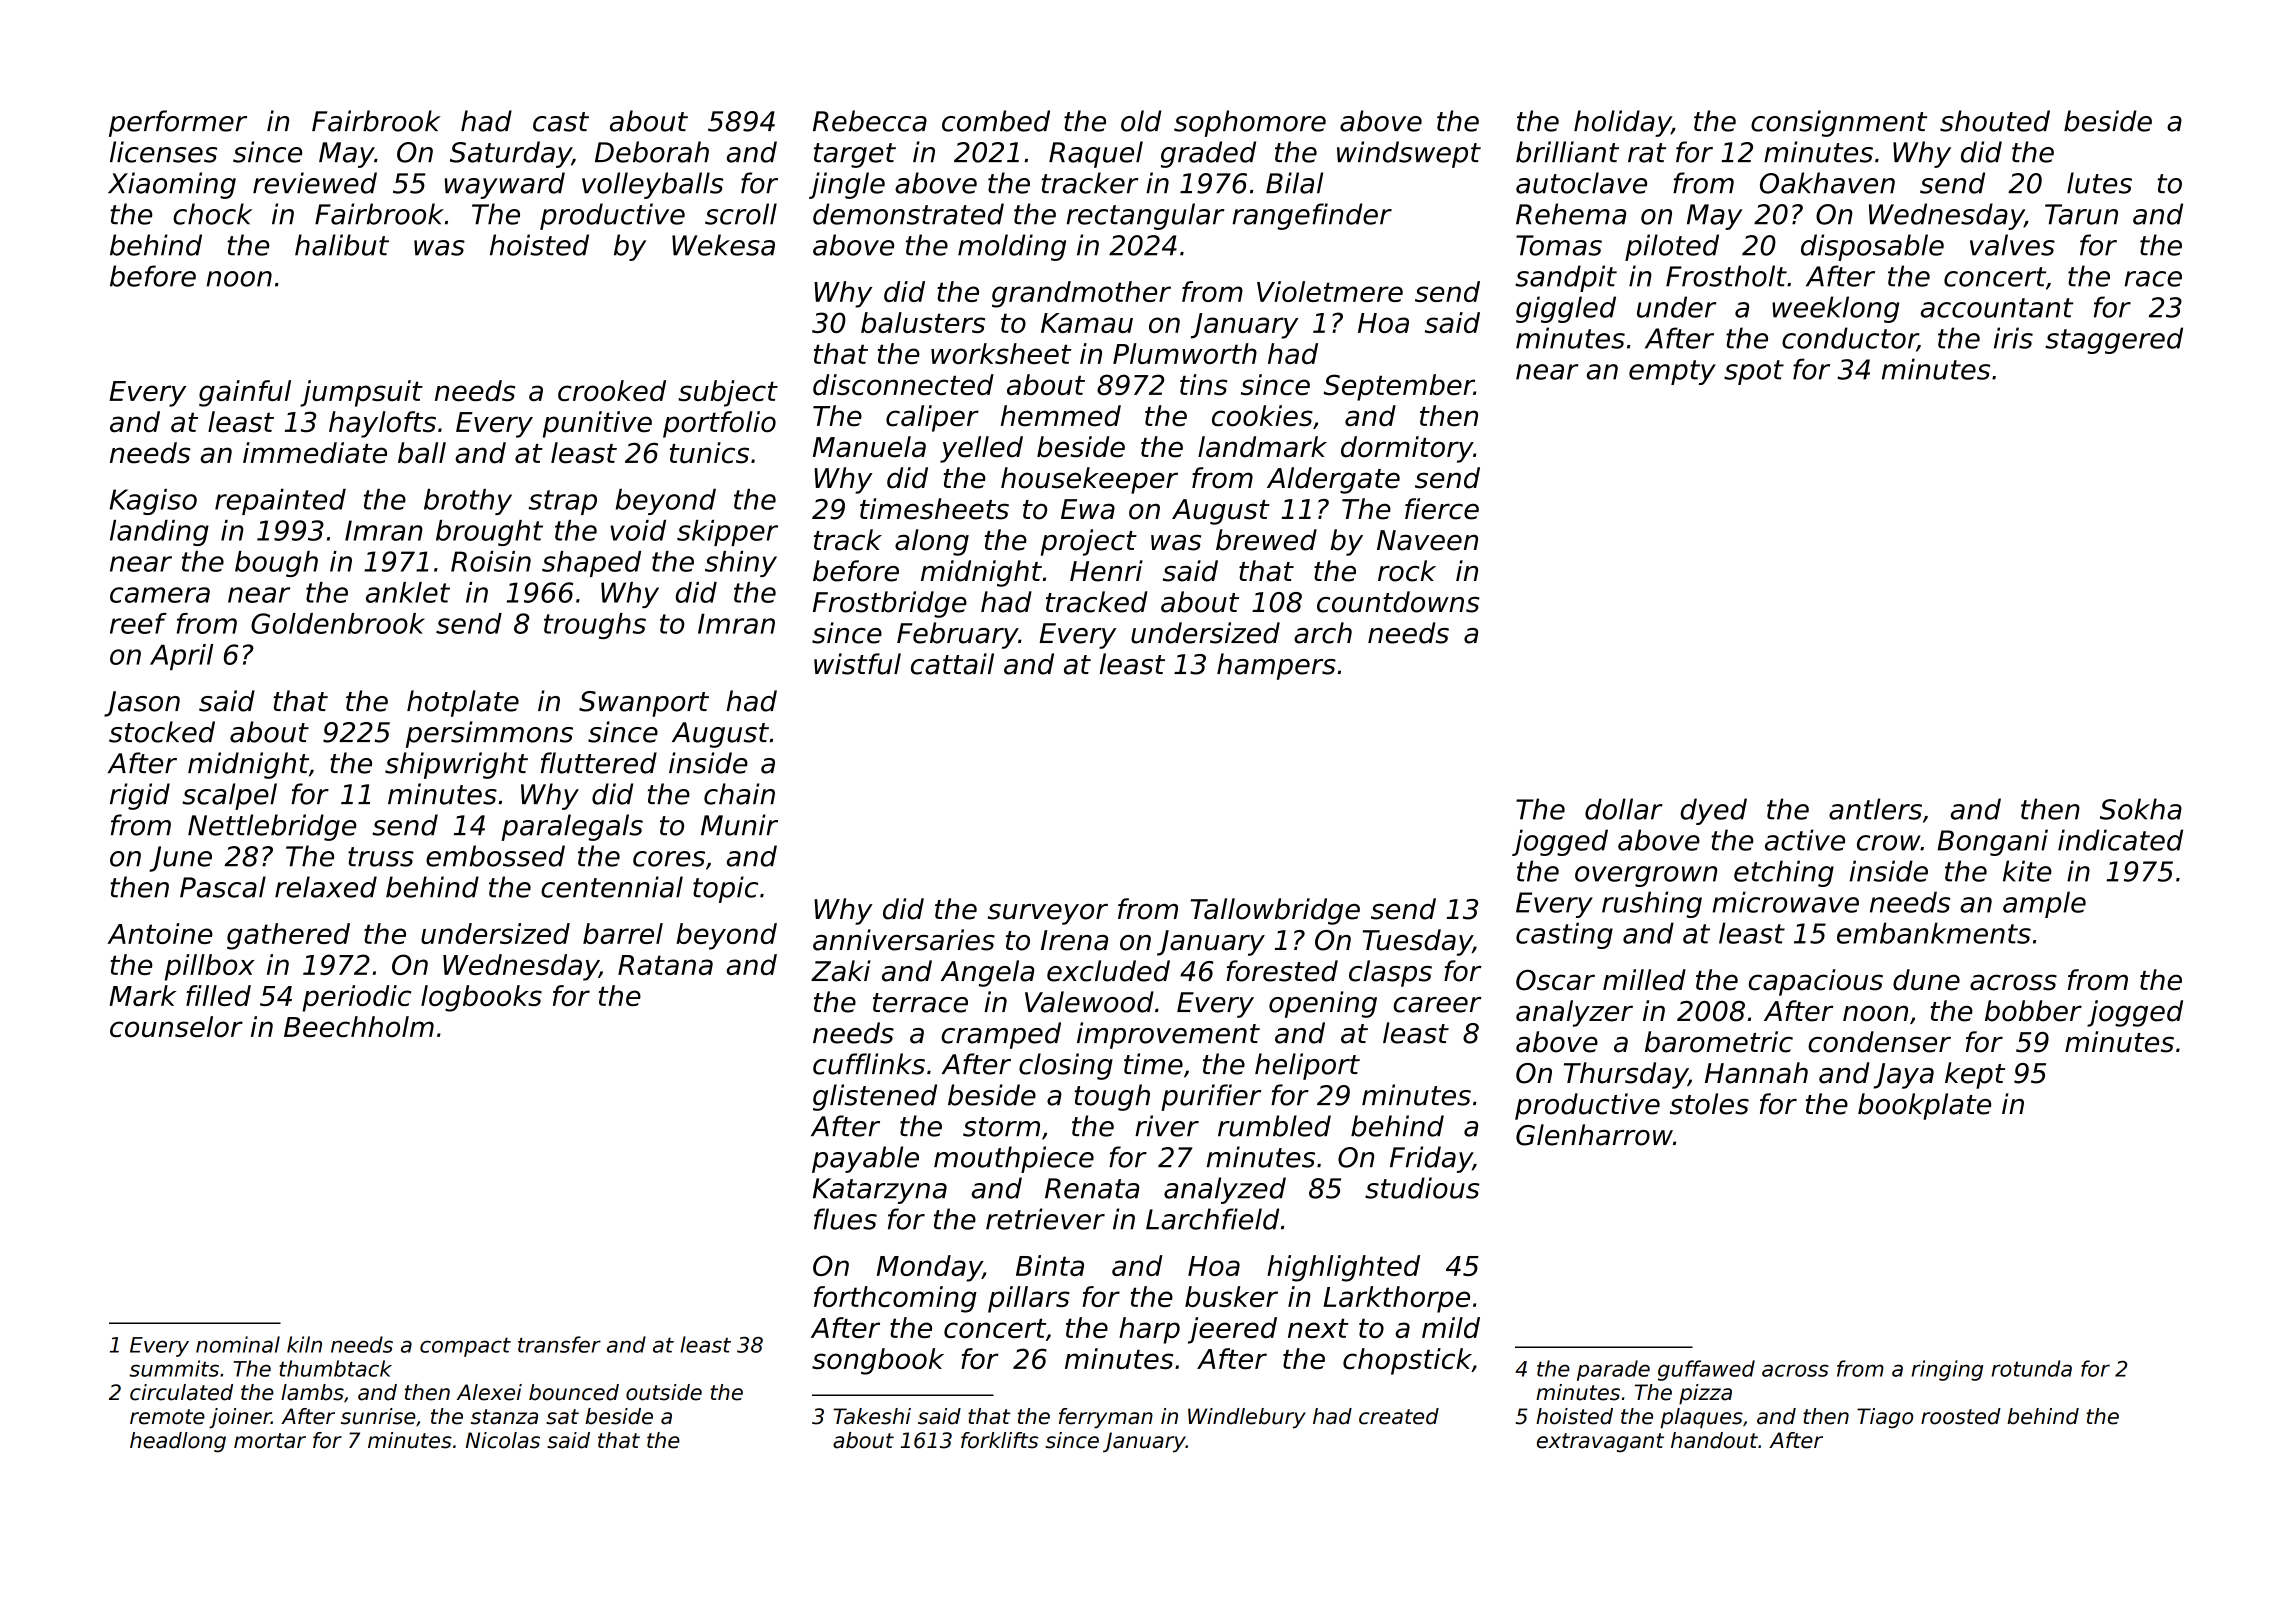 Image resolution: width=2292 pixels, height=1620 pixels. Describe the element at coordinates (288, 936) in the screenshot. I see `gathered` at that location.
